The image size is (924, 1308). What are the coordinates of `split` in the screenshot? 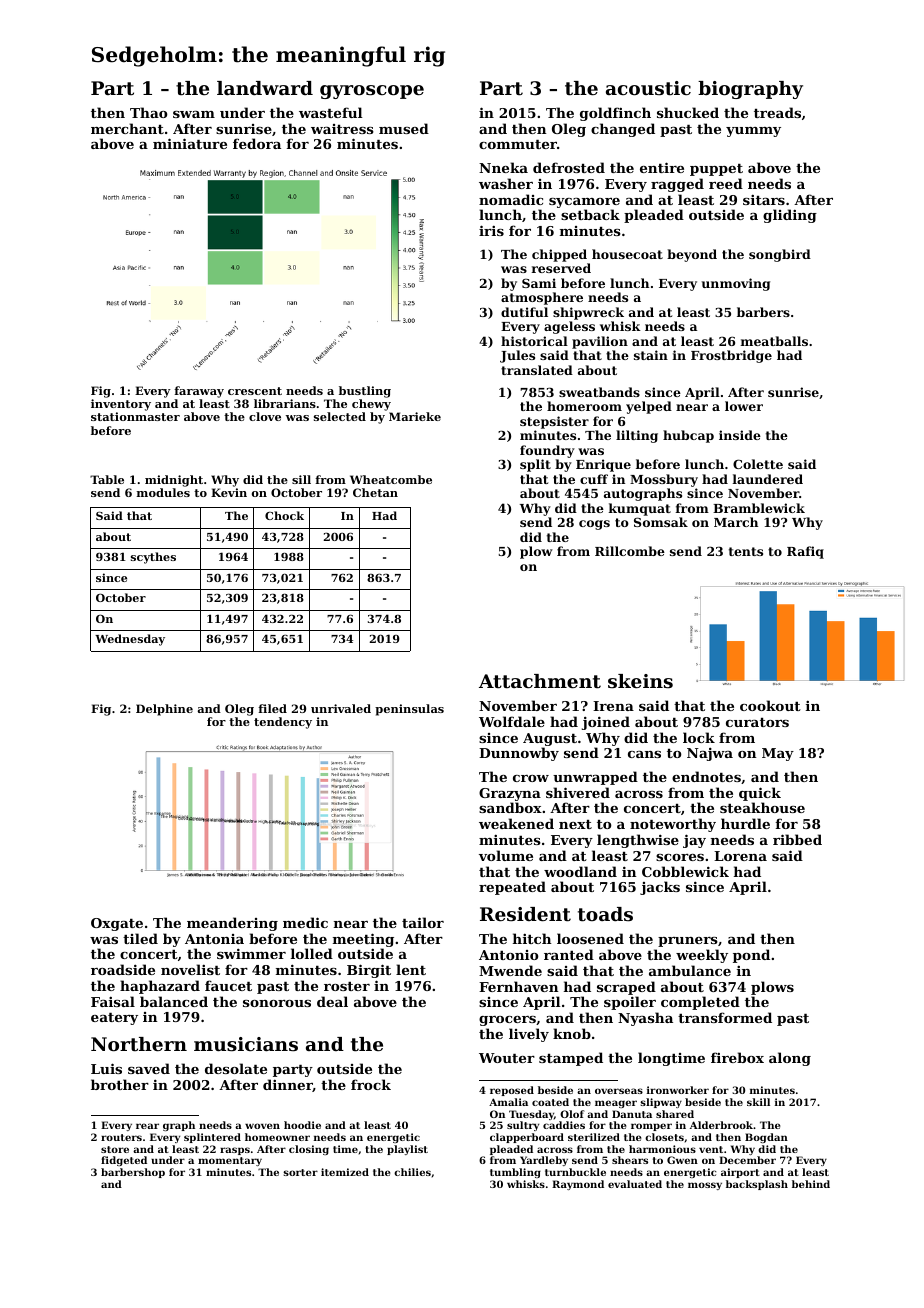 It's located at (535, 465).
